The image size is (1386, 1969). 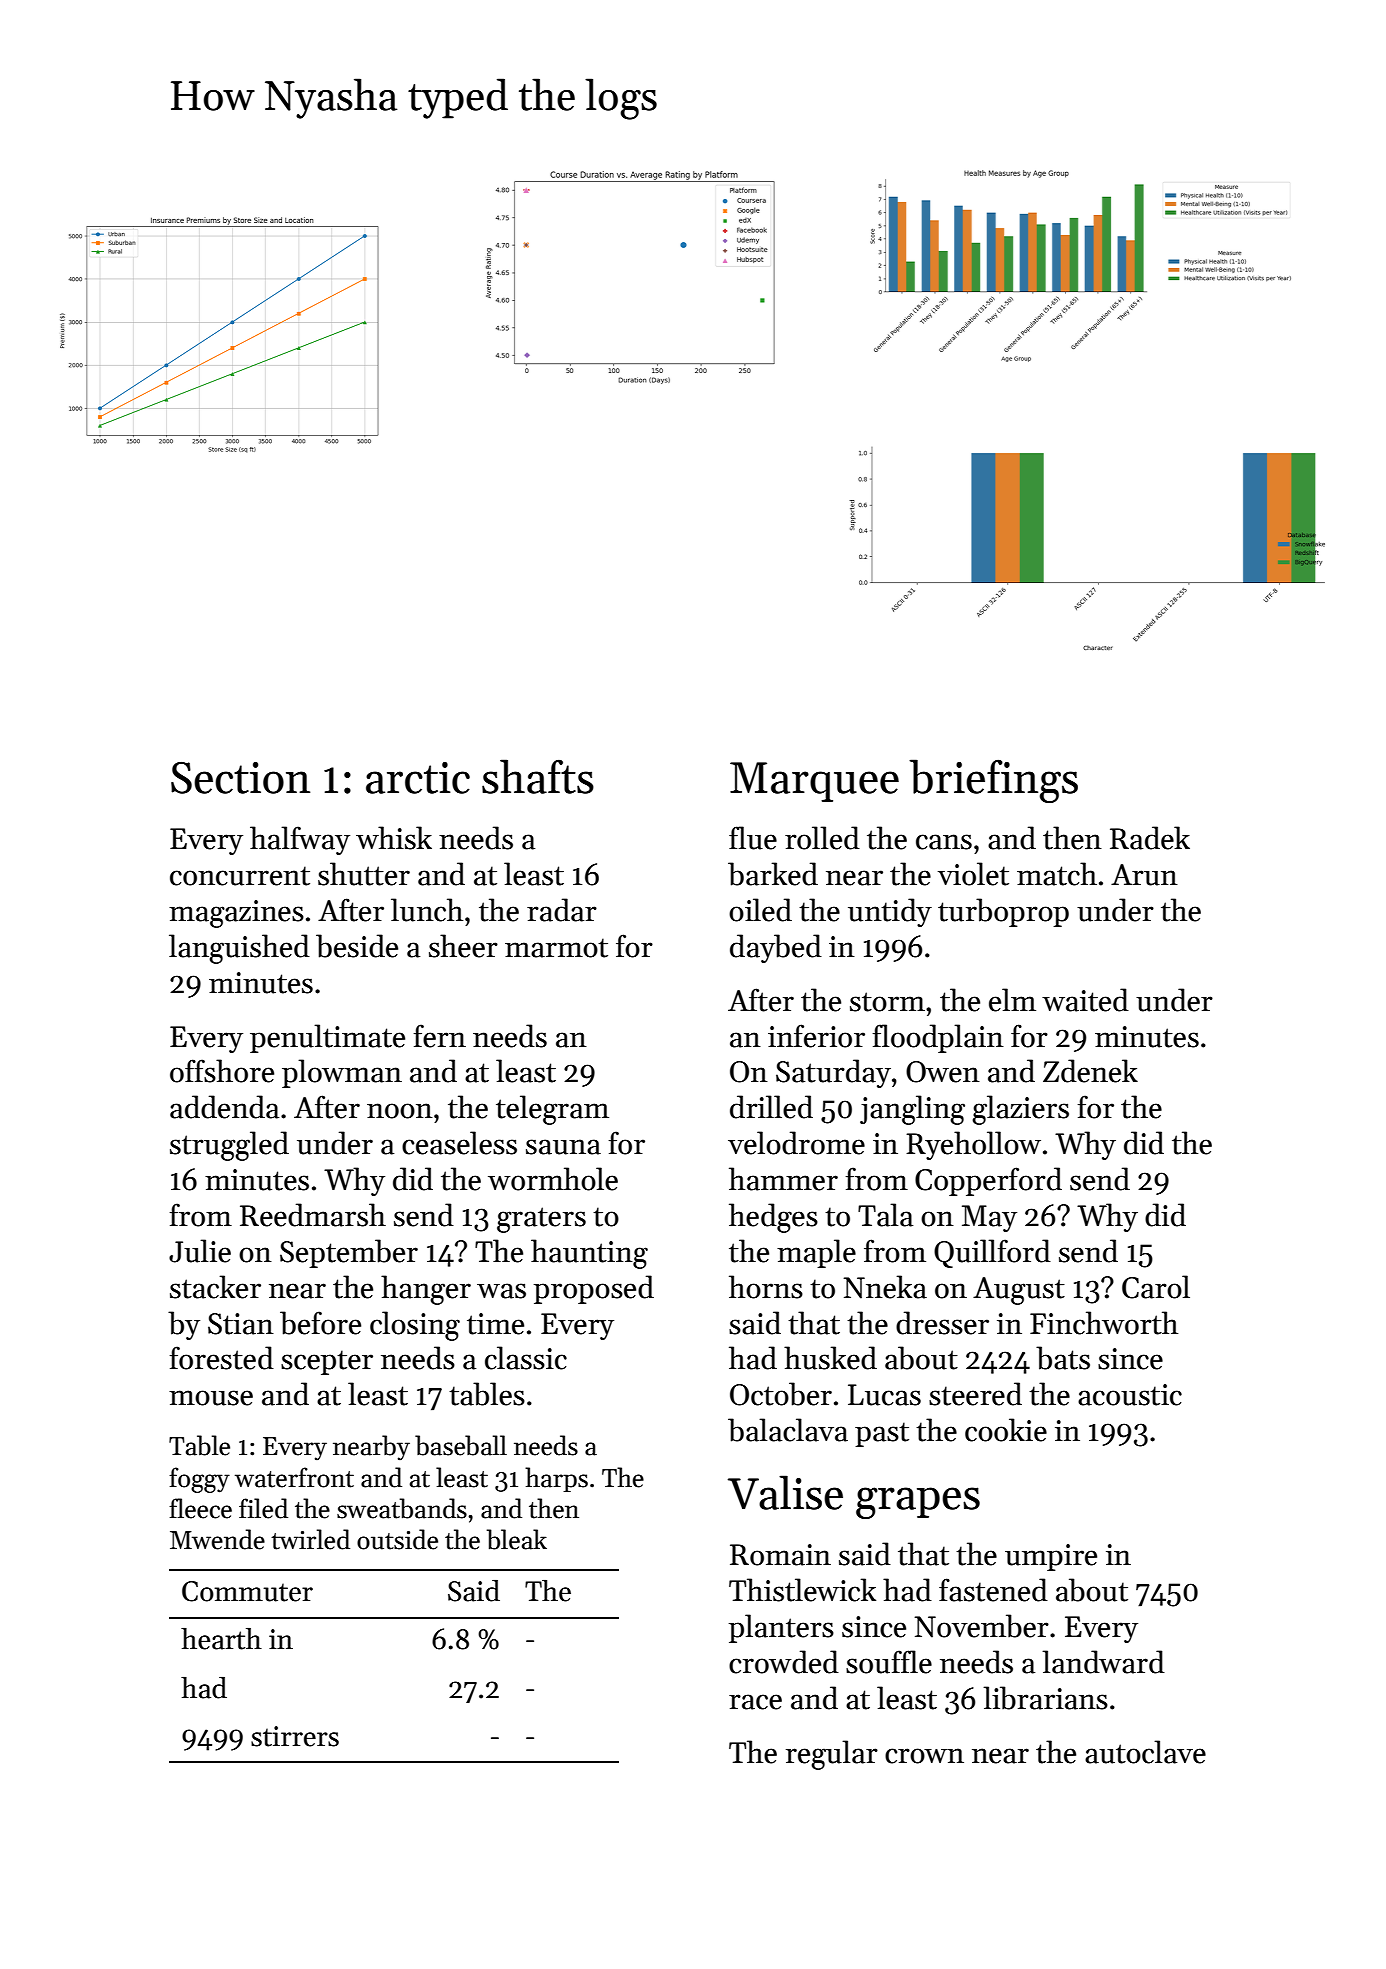 I want to click on Section, so click(x=240, y=778).
